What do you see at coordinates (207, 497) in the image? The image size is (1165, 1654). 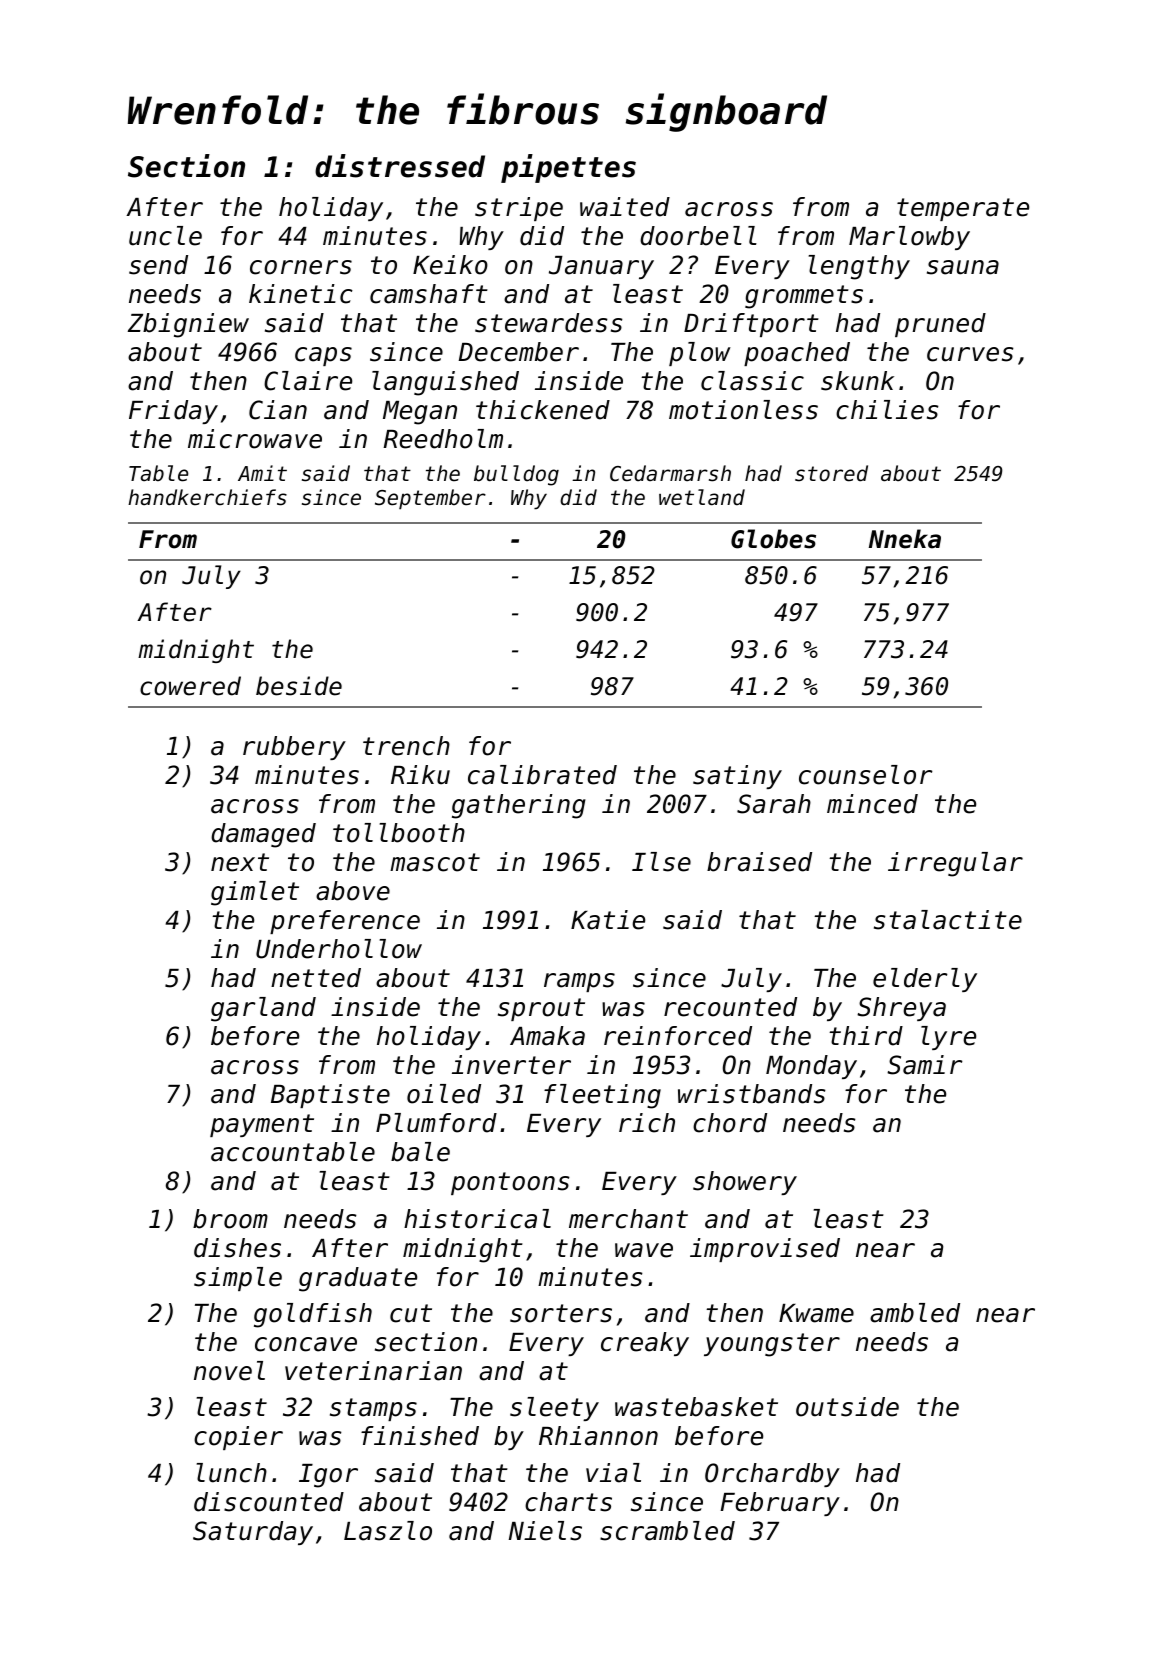 I see `handkerchiefs` at bounding box center [207, 497].
